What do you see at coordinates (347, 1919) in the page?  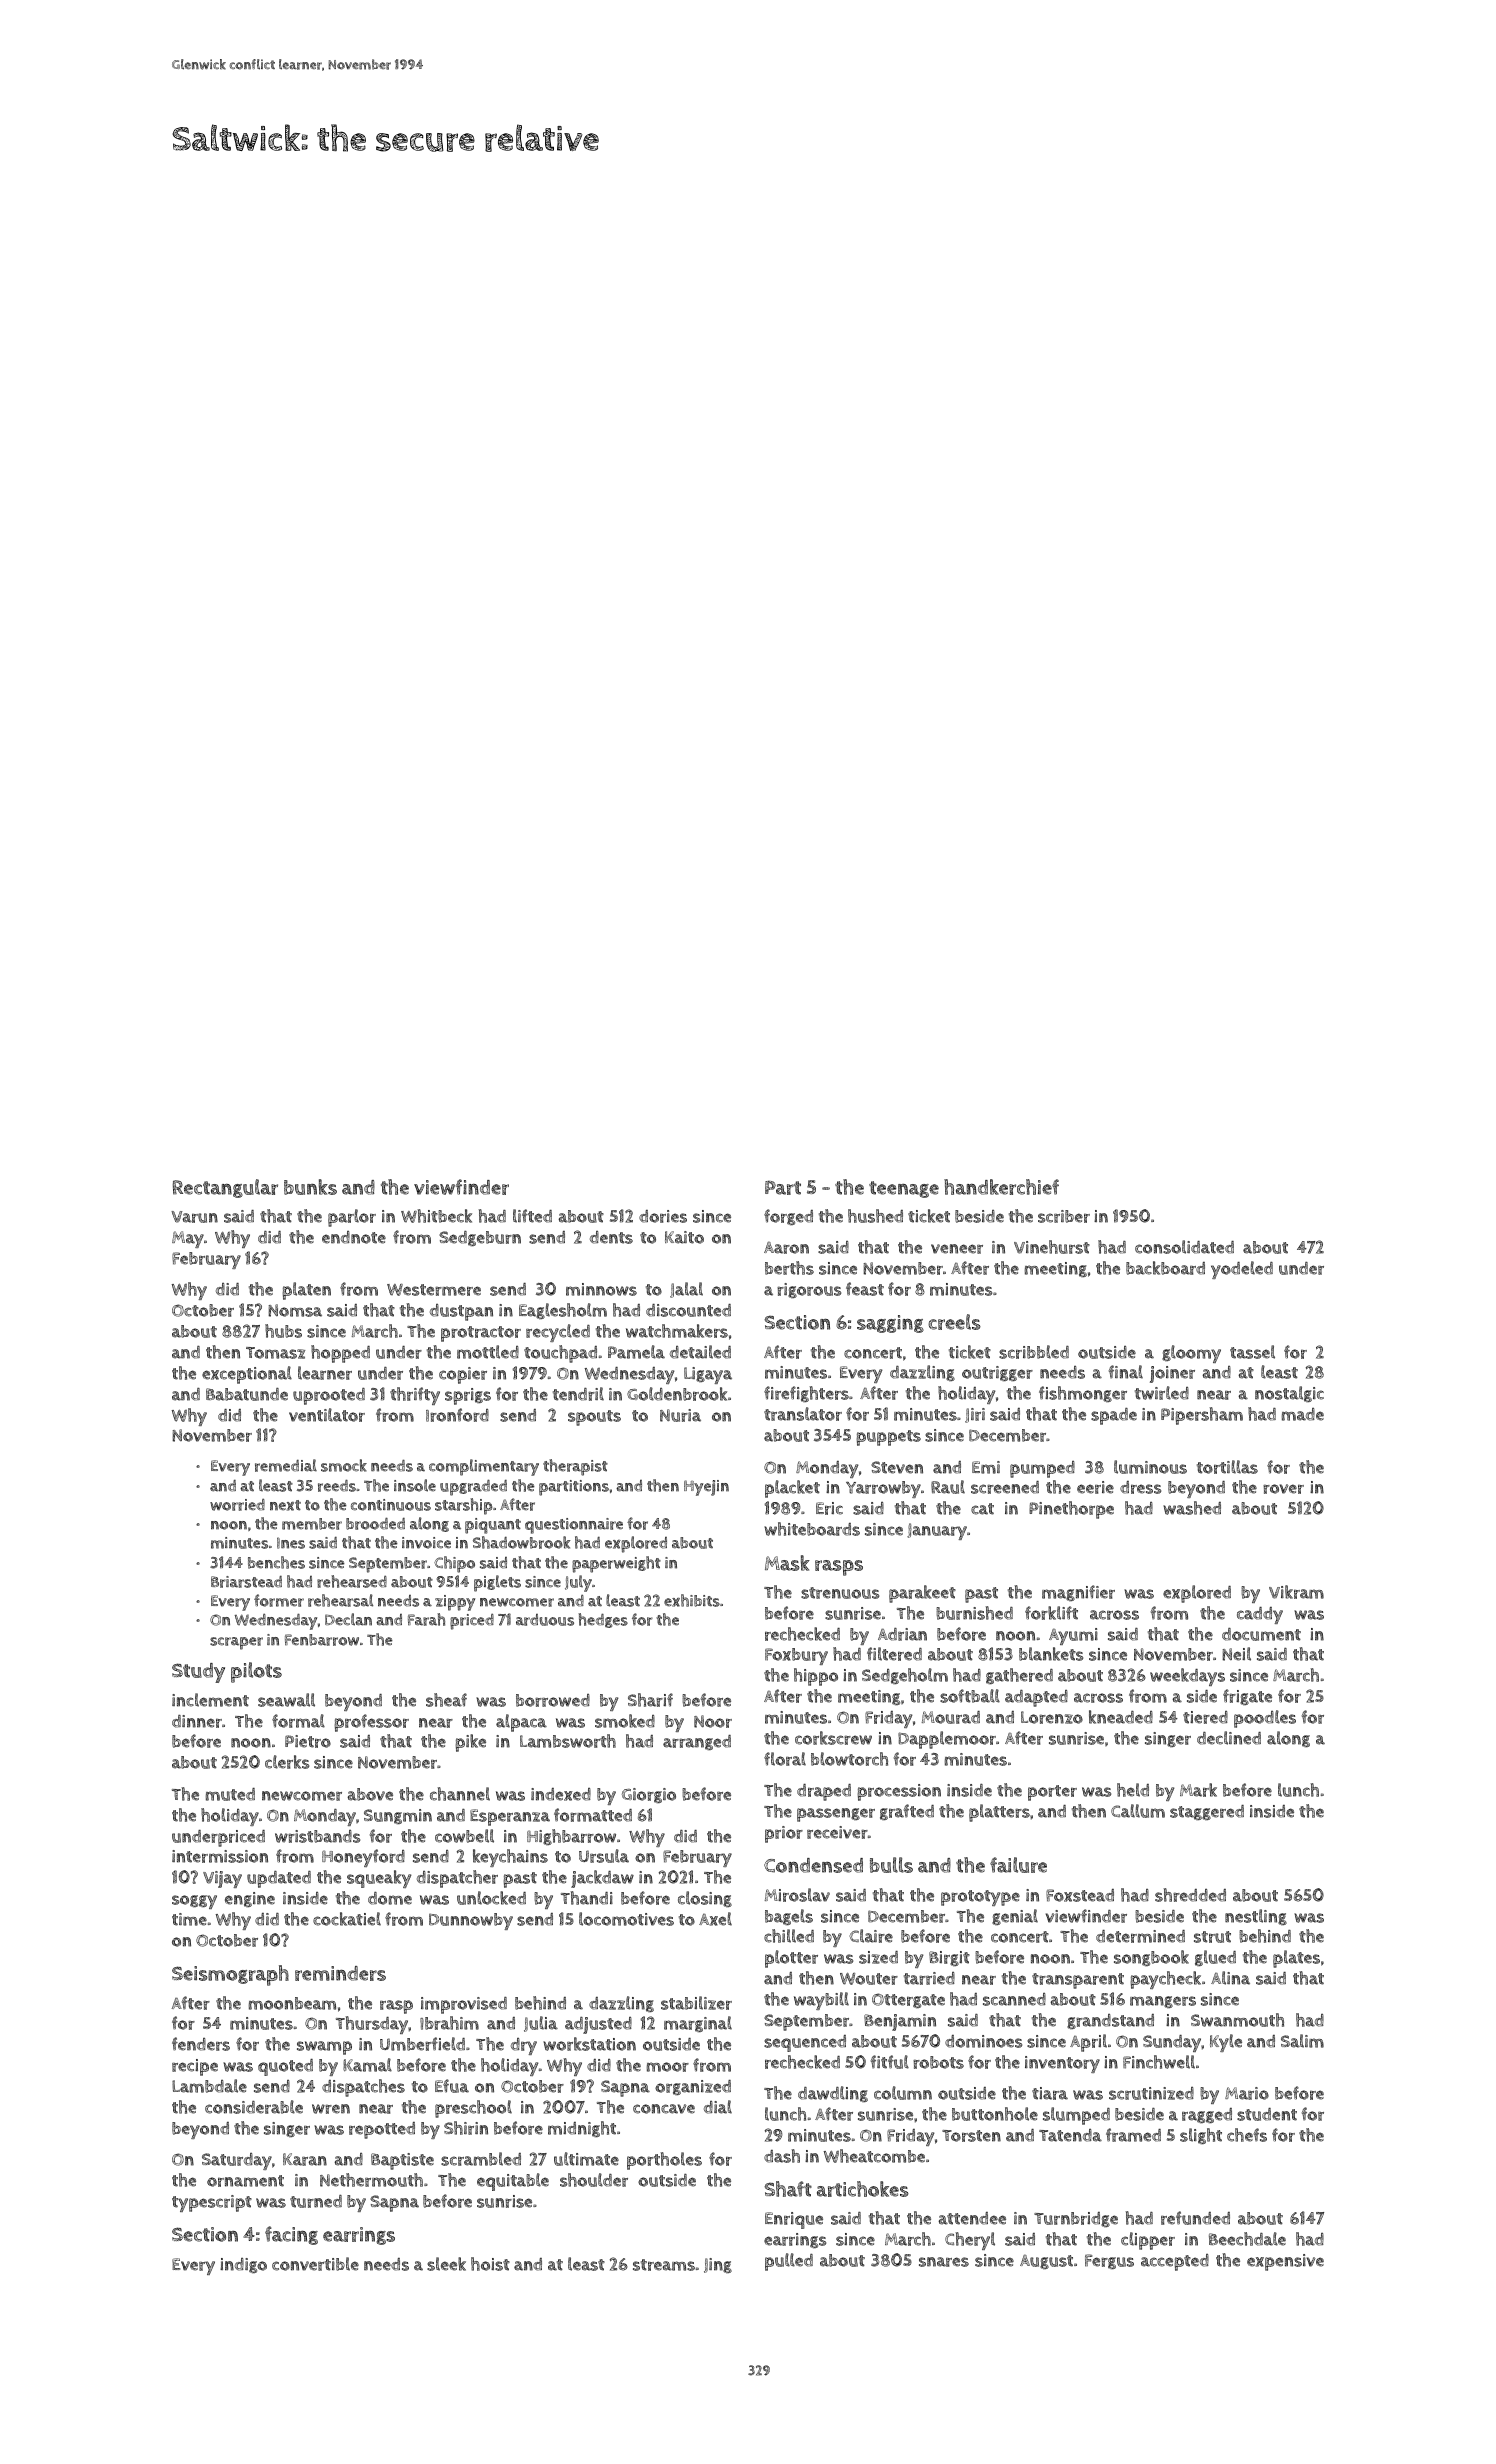 I see `cockatiel` at bounding box center [347, 1919].
